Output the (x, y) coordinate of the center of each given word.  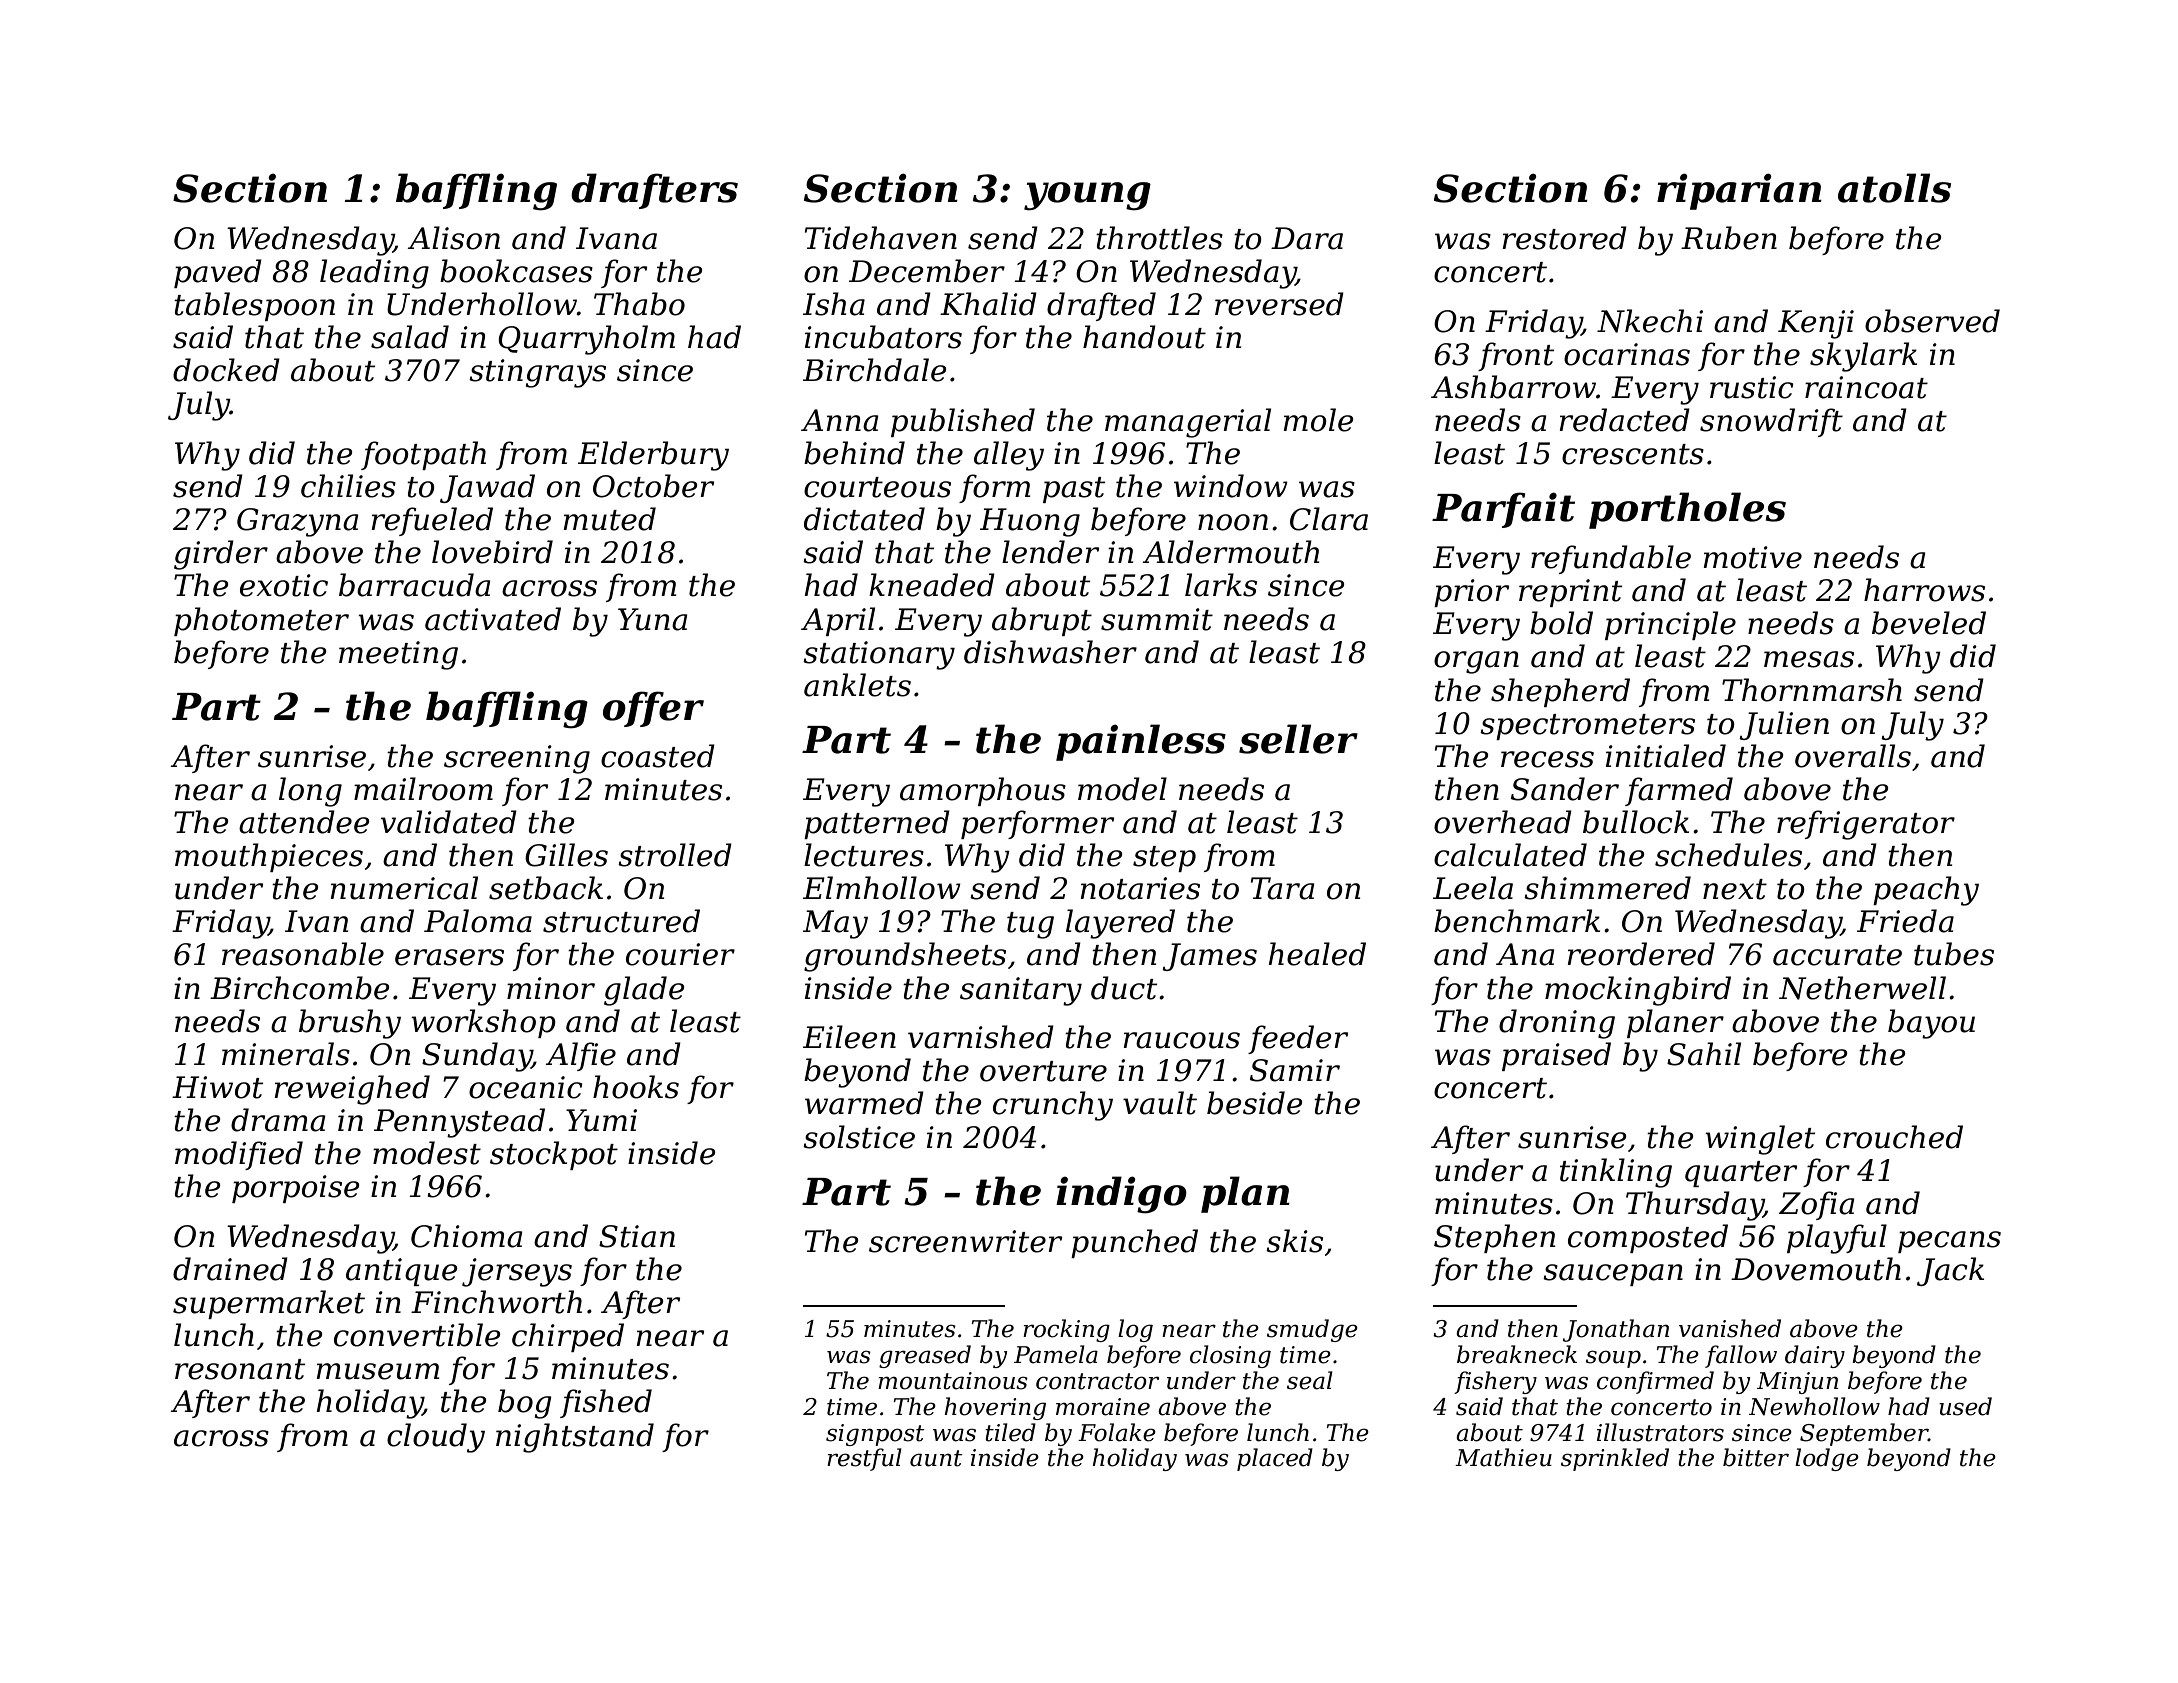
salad (410, 337)
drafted (1101, 306)
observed (1932, 321)
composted (1648, 1238)
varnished (981, 1037)
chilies (348, 486)
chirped (568, 1337)
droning (1557, 1024)
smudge (1312, 1330)
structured (621, 921)
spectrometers (1587, 727)
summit (1157, 619)
